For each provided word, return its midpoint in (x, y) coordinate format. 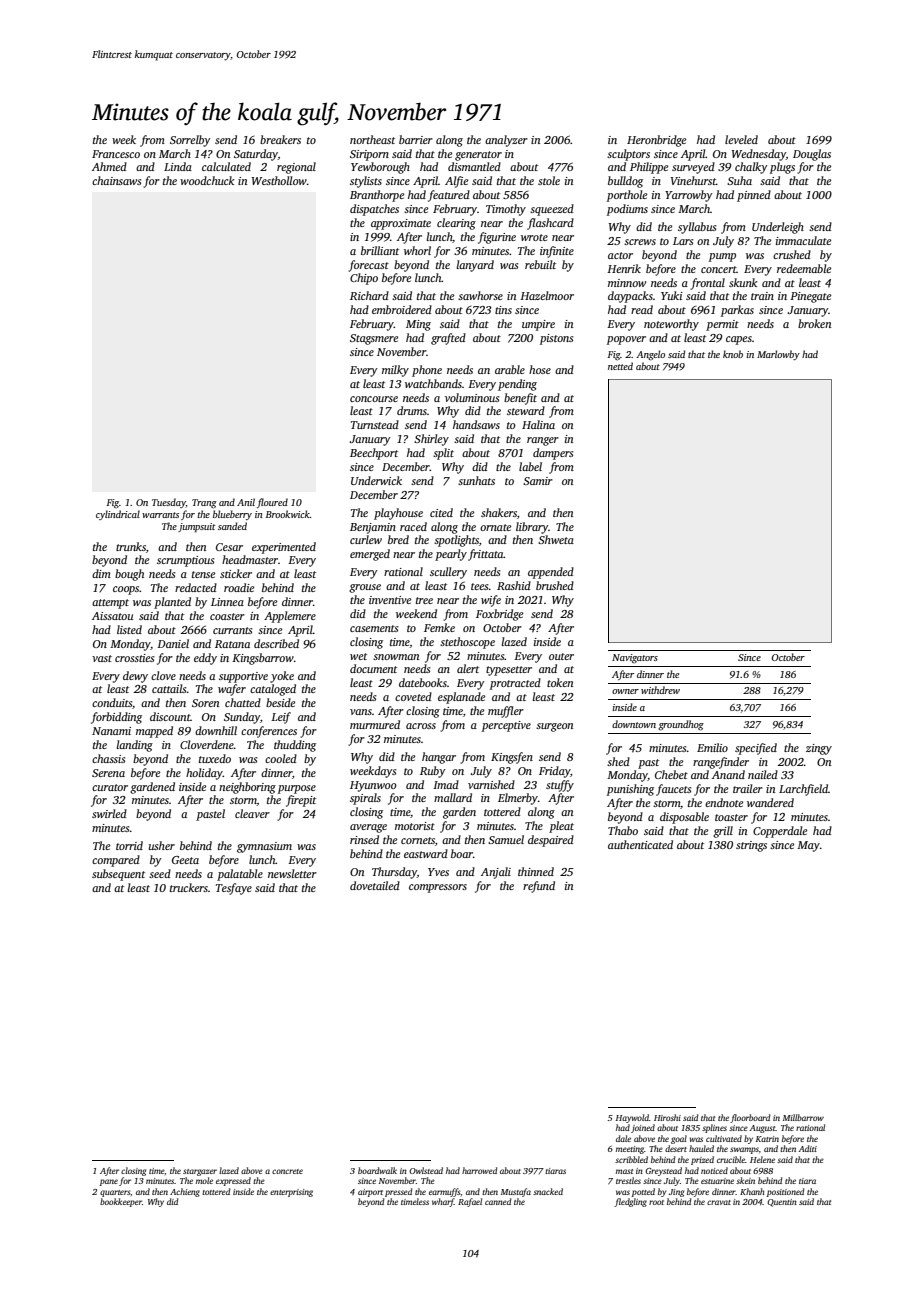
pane (109, 1182)
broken (814, 323)
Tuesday (169, 503)
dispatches (374, 210)
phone (427, 371)
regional (296, 168)
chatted (243, 702)
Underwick (376, 480)
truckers (189, 887)
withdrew (660, 690)
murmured (375, 724)
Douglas (812, 155)
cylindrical (118, 515)
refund (539, 887)
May (808, 846)
